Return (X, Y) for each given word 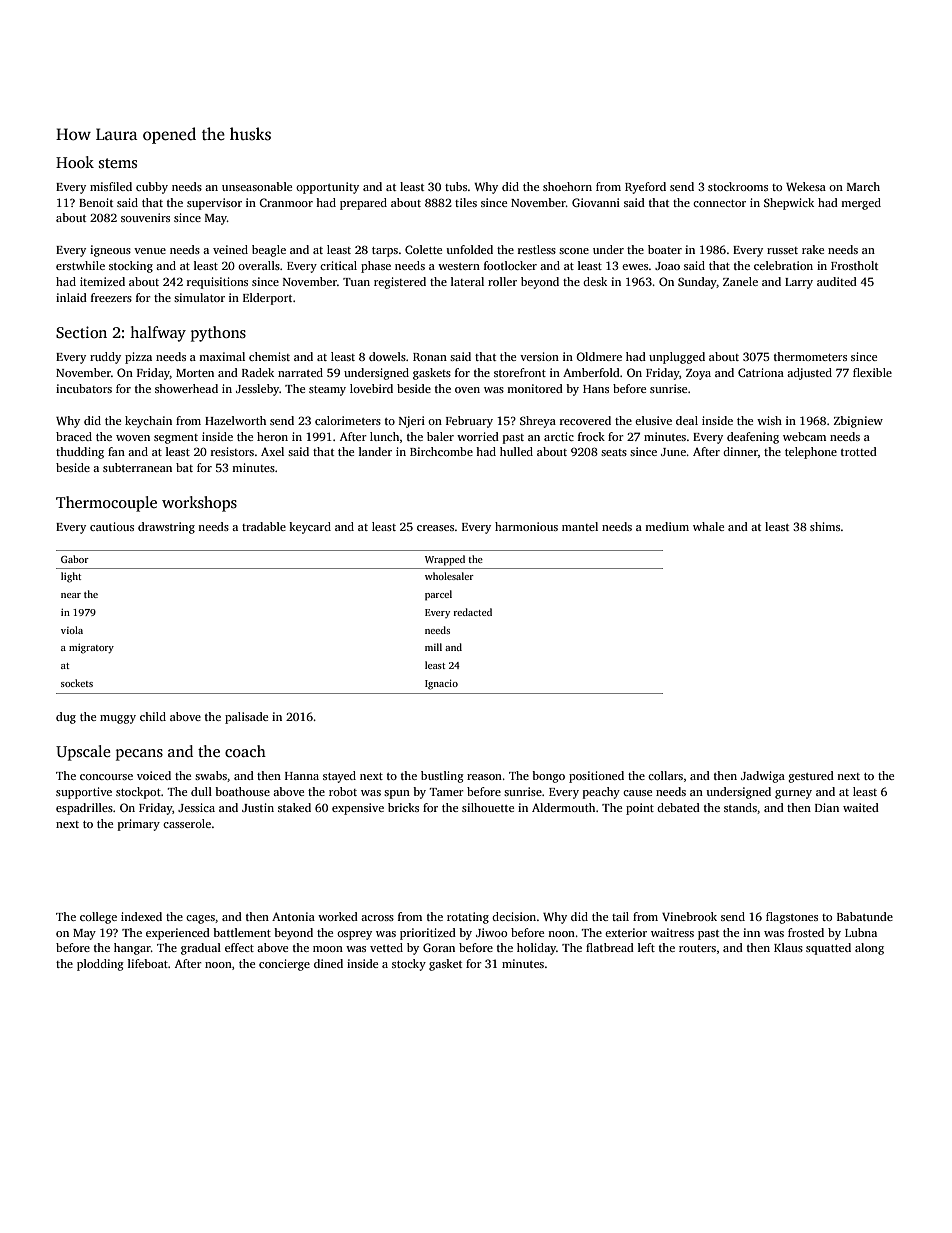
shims (825, 526)
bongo (548, 777)
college (98, 918)
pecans (139, 755)
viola (72, 630)
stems (118, 163)
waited (861, 807)
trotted (859, 451)
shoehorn (567, 186)
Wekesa (806, 186)
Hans (596, 389)
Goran (439, 947)
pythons (218, 334)
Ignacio (441, 685)
